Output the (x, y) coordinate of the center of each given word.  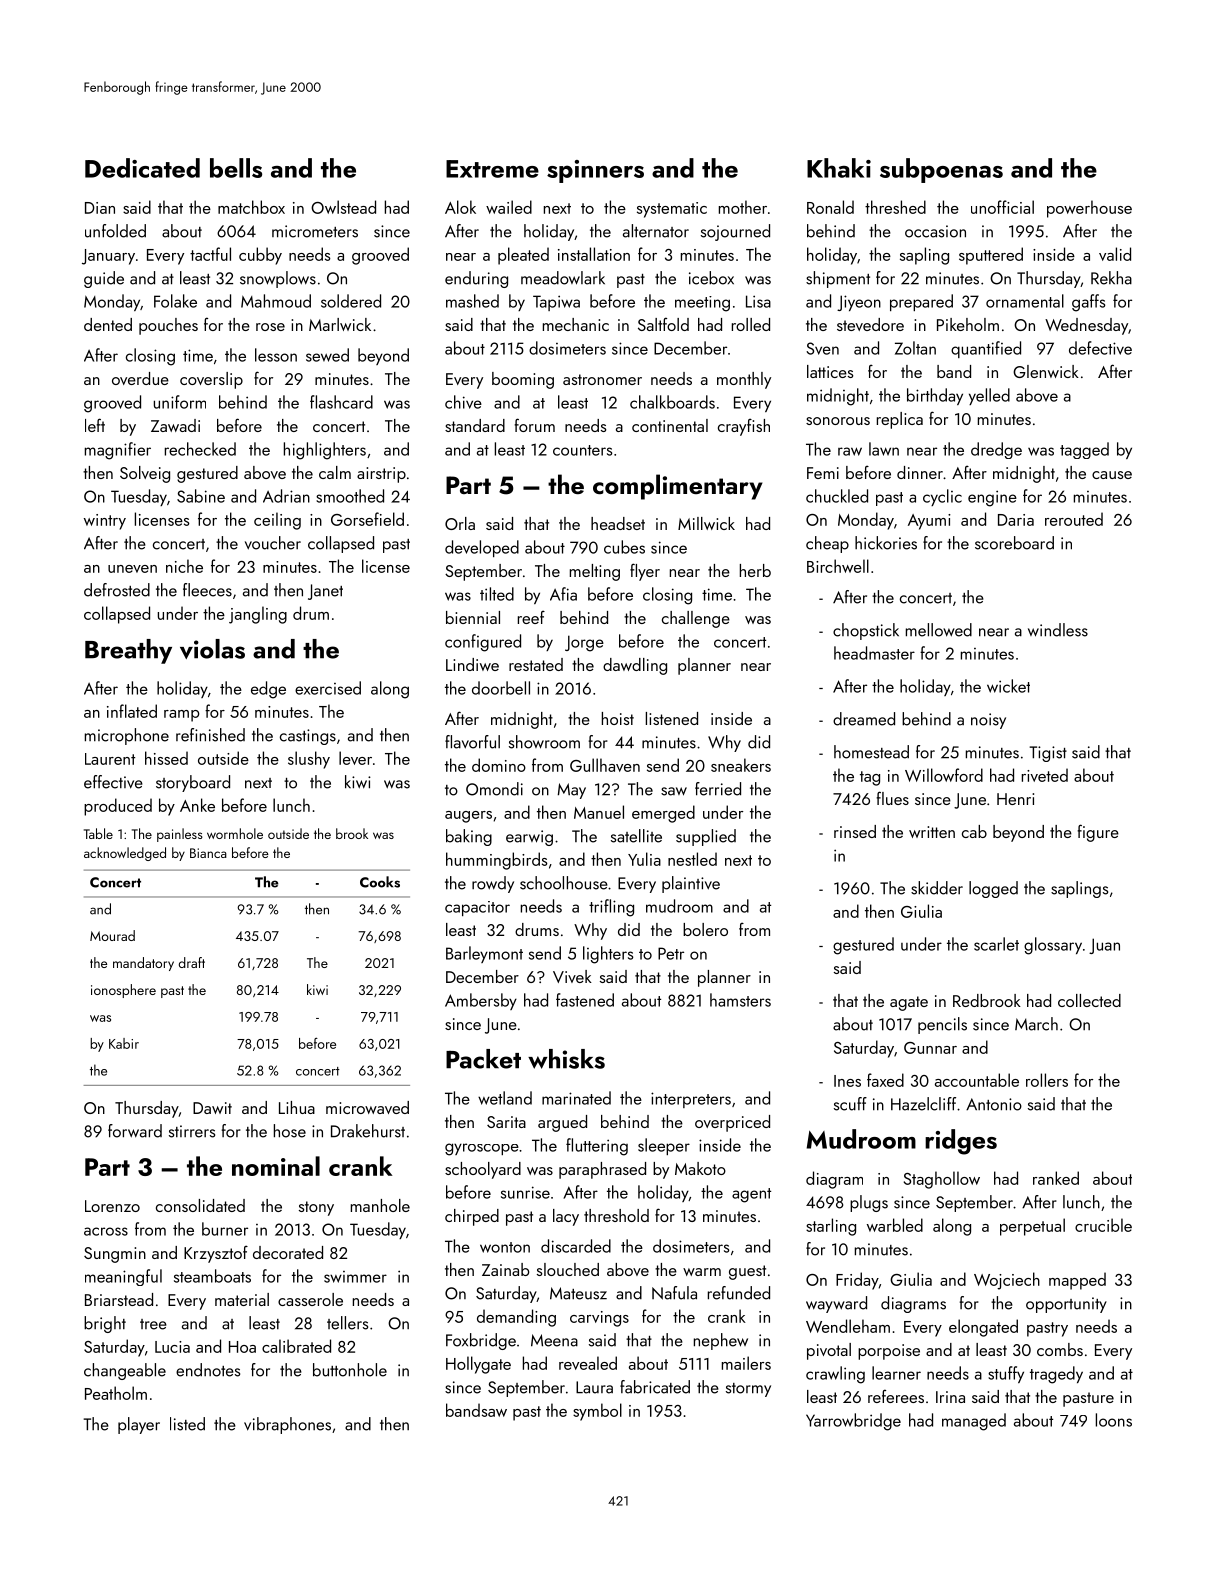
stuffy (1006, 1374)
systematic (672, 210)
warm (702, 1272)
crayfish (744, 427)
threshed (895, 207)
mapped (1077, 1281)
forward (135, 1131)
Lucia (172, 1347)
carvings (599, 1319)
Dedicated (142, 168)
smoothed (350, 496)
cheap (827, 544)
